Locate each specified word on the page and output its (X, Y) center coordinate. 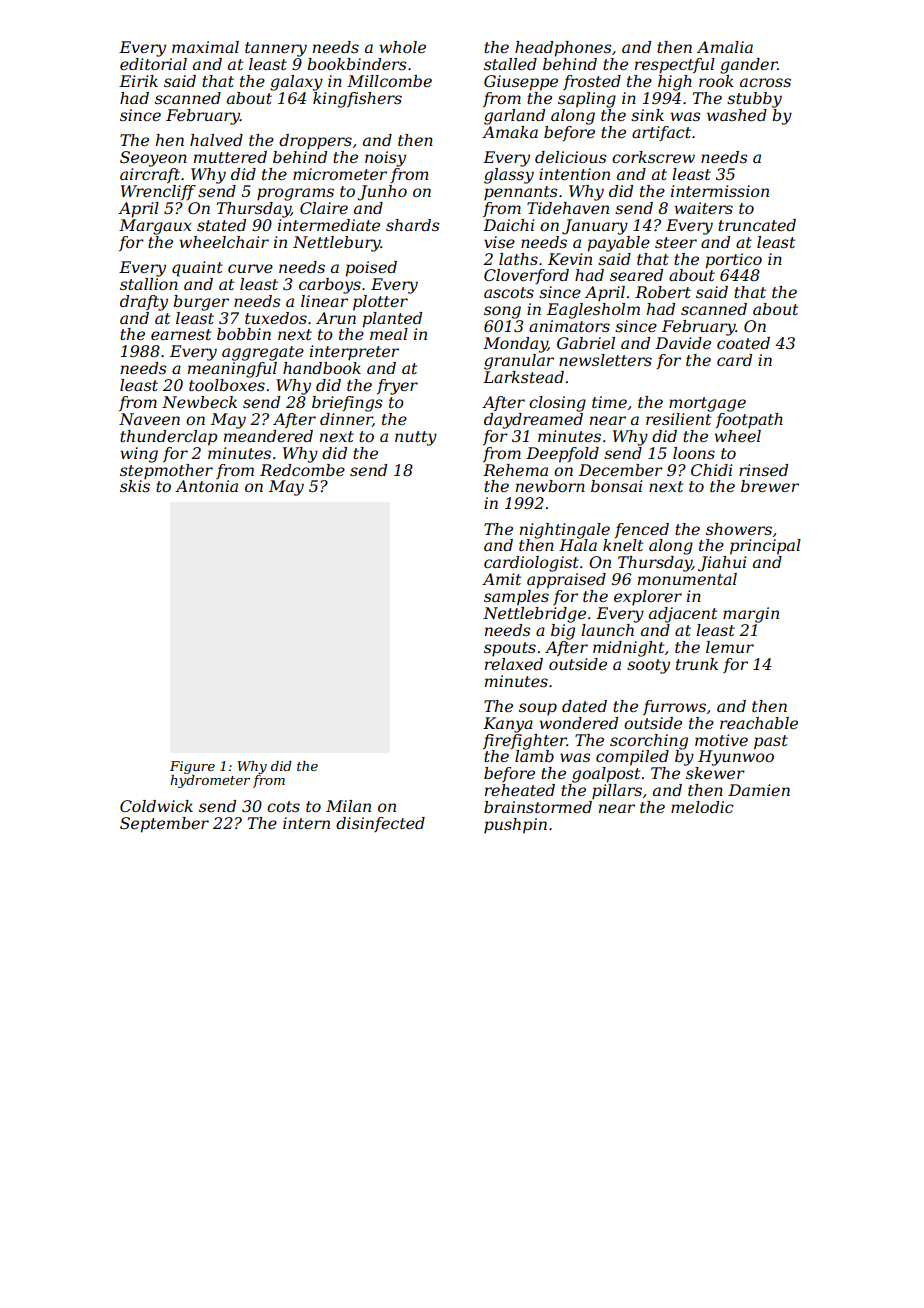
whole (402, 47)
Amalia (725, 47)
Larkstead (523, 377)
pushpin (515, 826)
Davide (683, 343)
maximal (205, 47)
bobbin (244, 334)
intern (306, 823)
